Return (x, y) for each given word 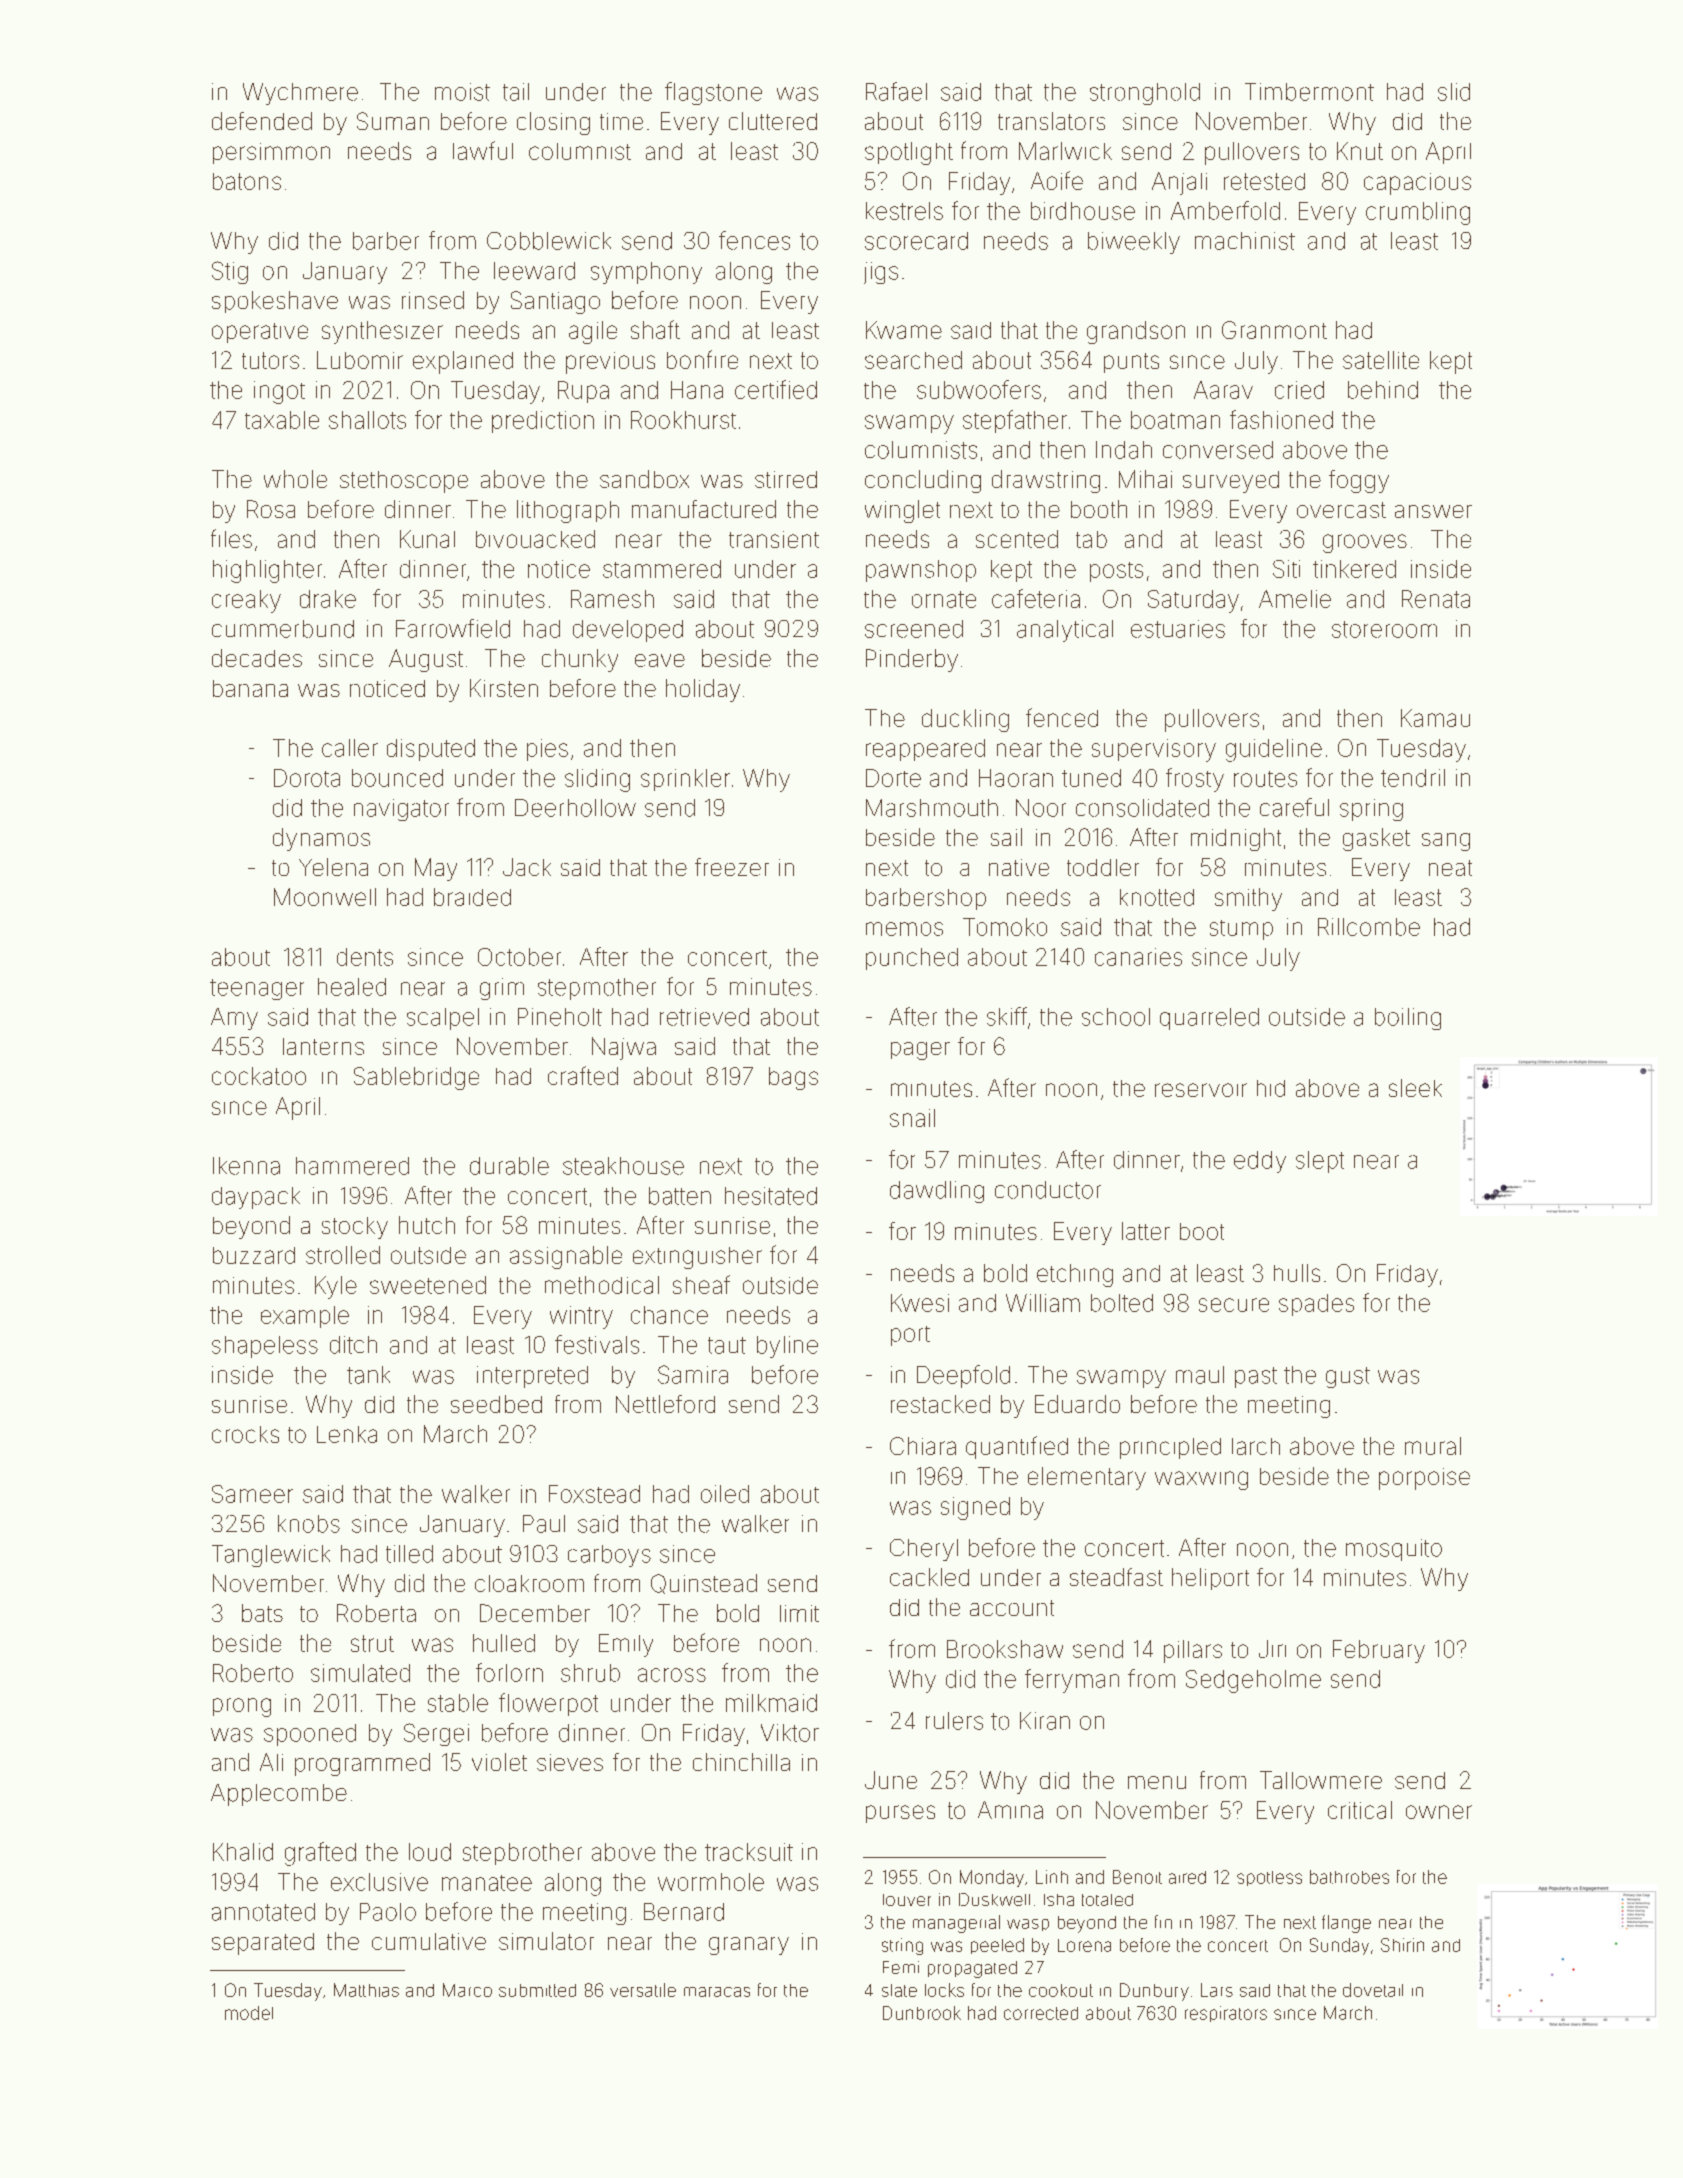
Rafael (896, 91)
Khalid (243, 1852)
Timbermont (1309, 92)
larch (1256, 1446)
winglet (902, 511)
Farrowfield (453, 628)
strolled (343, 1255)
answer (1433, 511)
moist (462, 92)
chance (669, 1315)
